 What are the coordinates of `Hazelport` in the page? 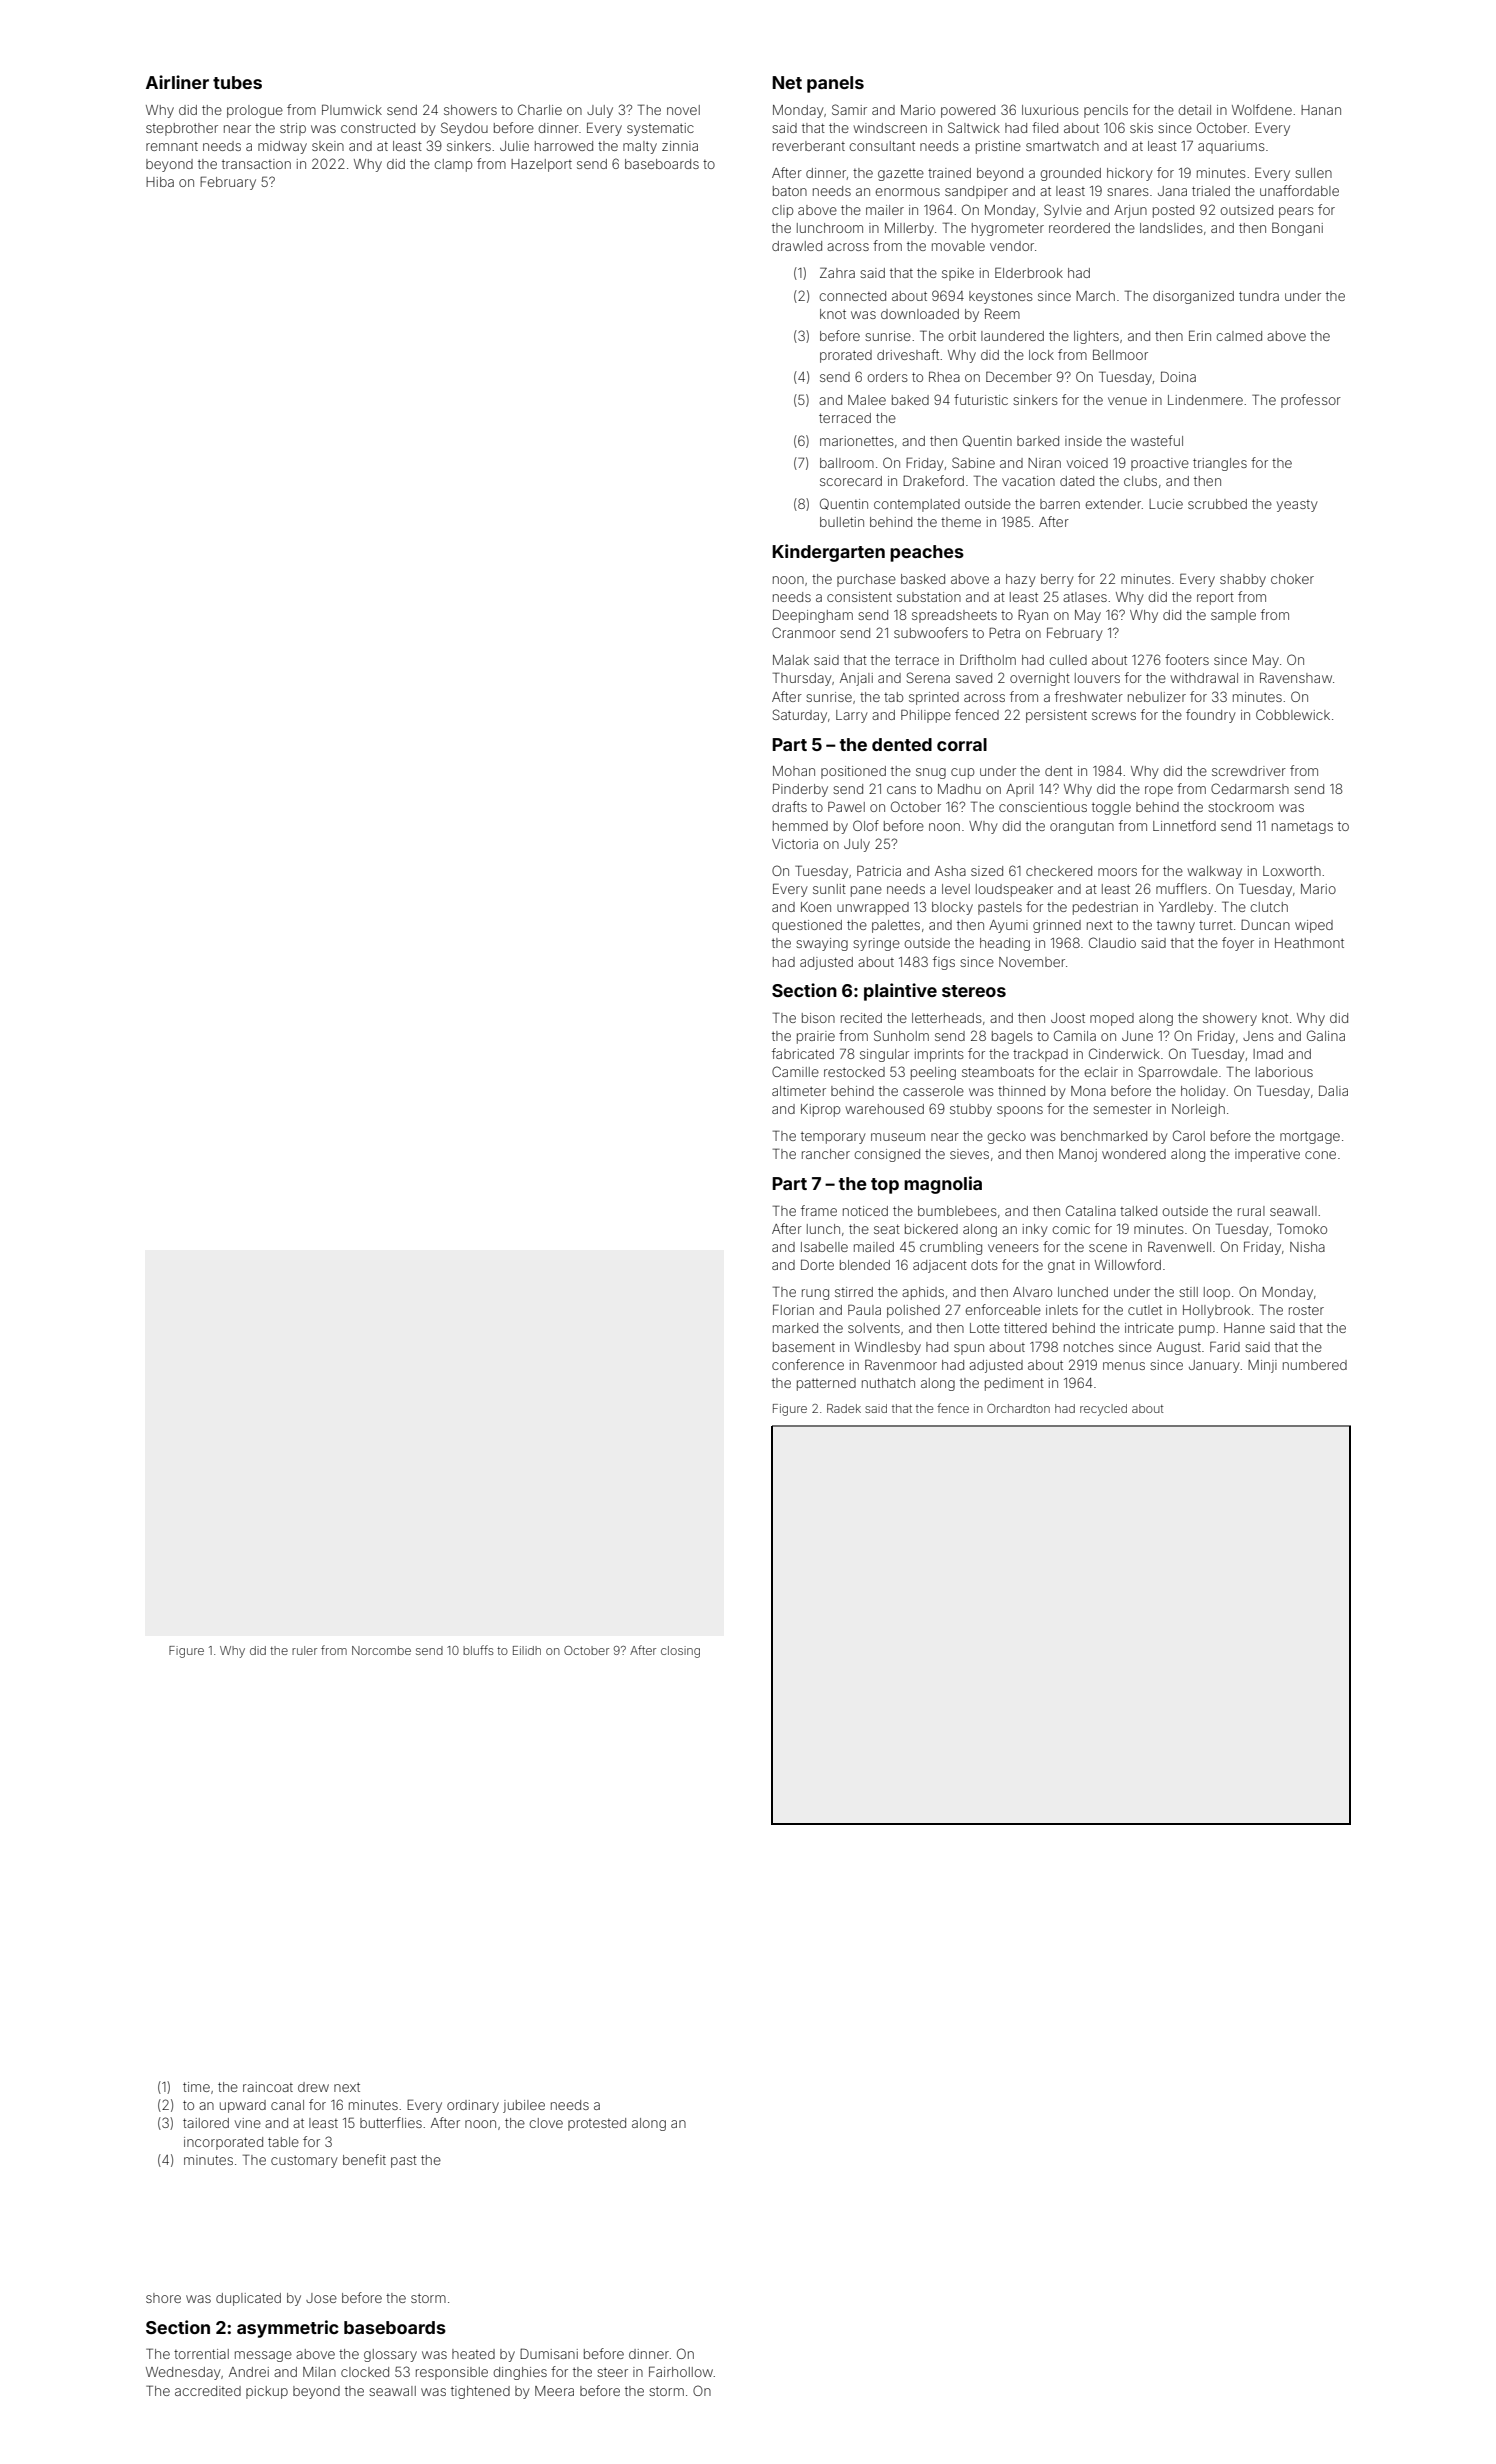 It's located at (541, 165).
